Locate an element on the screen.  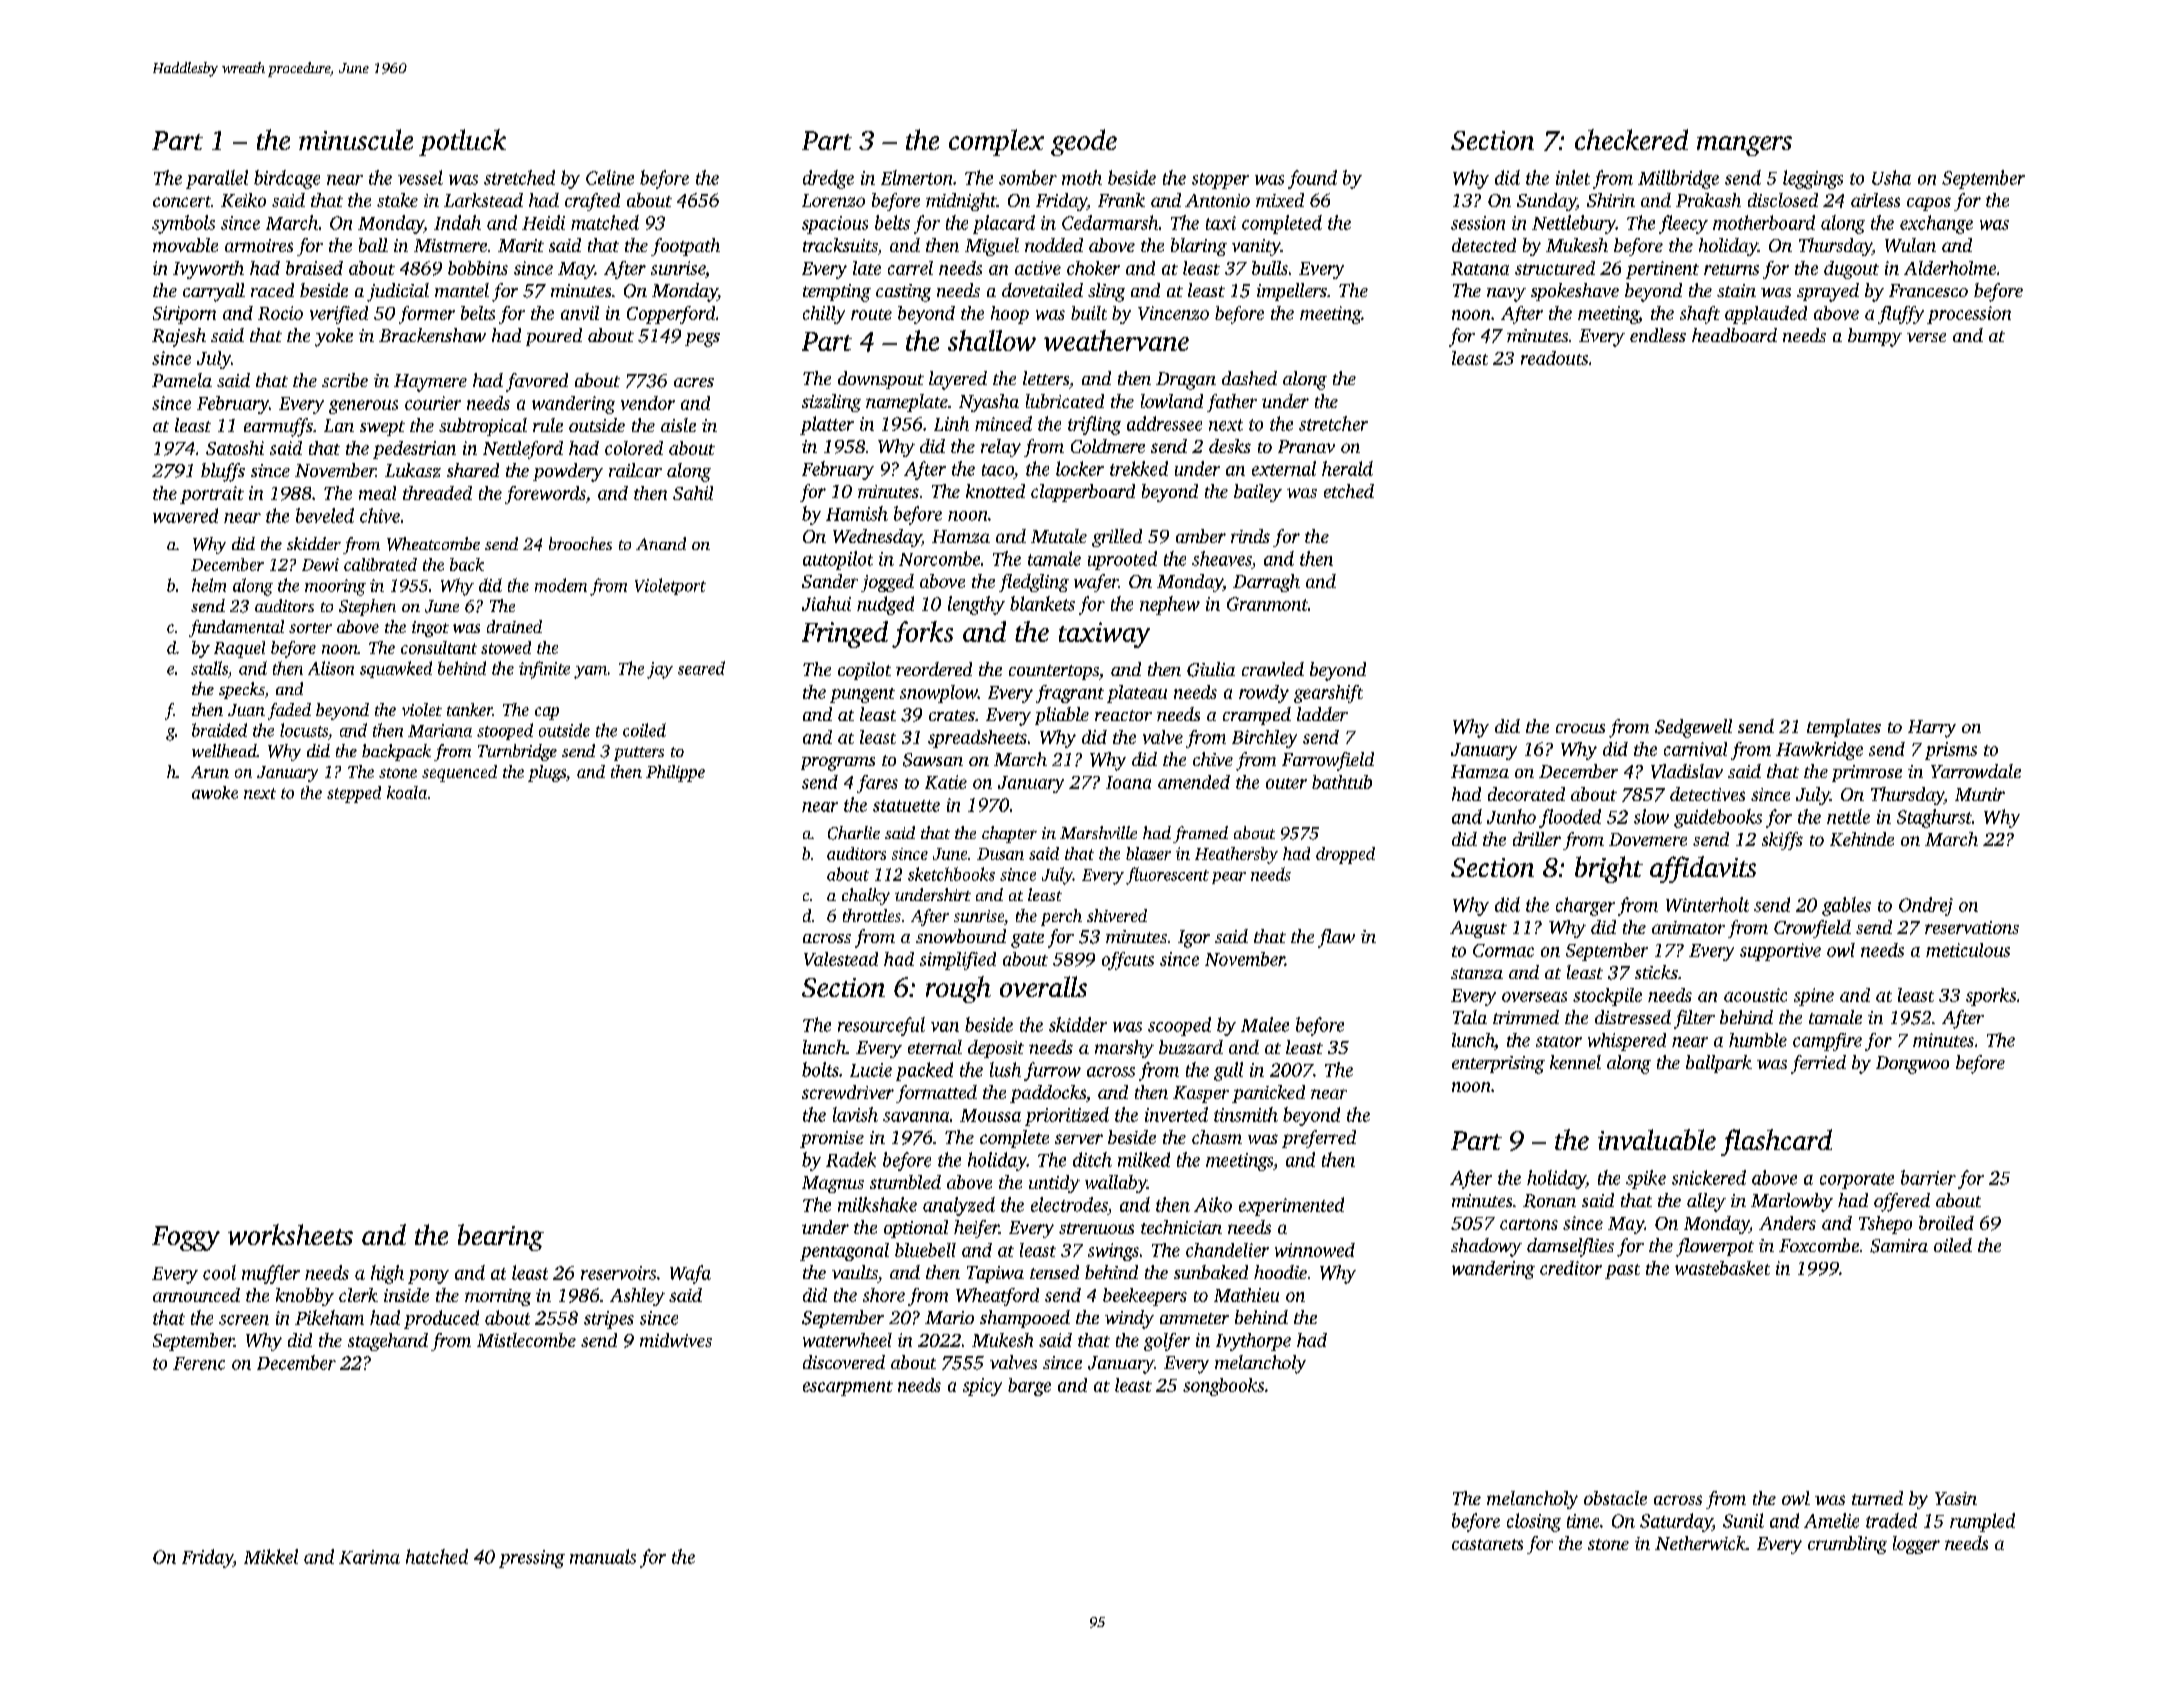
preferred is located at coordinates (1319, 1139).
